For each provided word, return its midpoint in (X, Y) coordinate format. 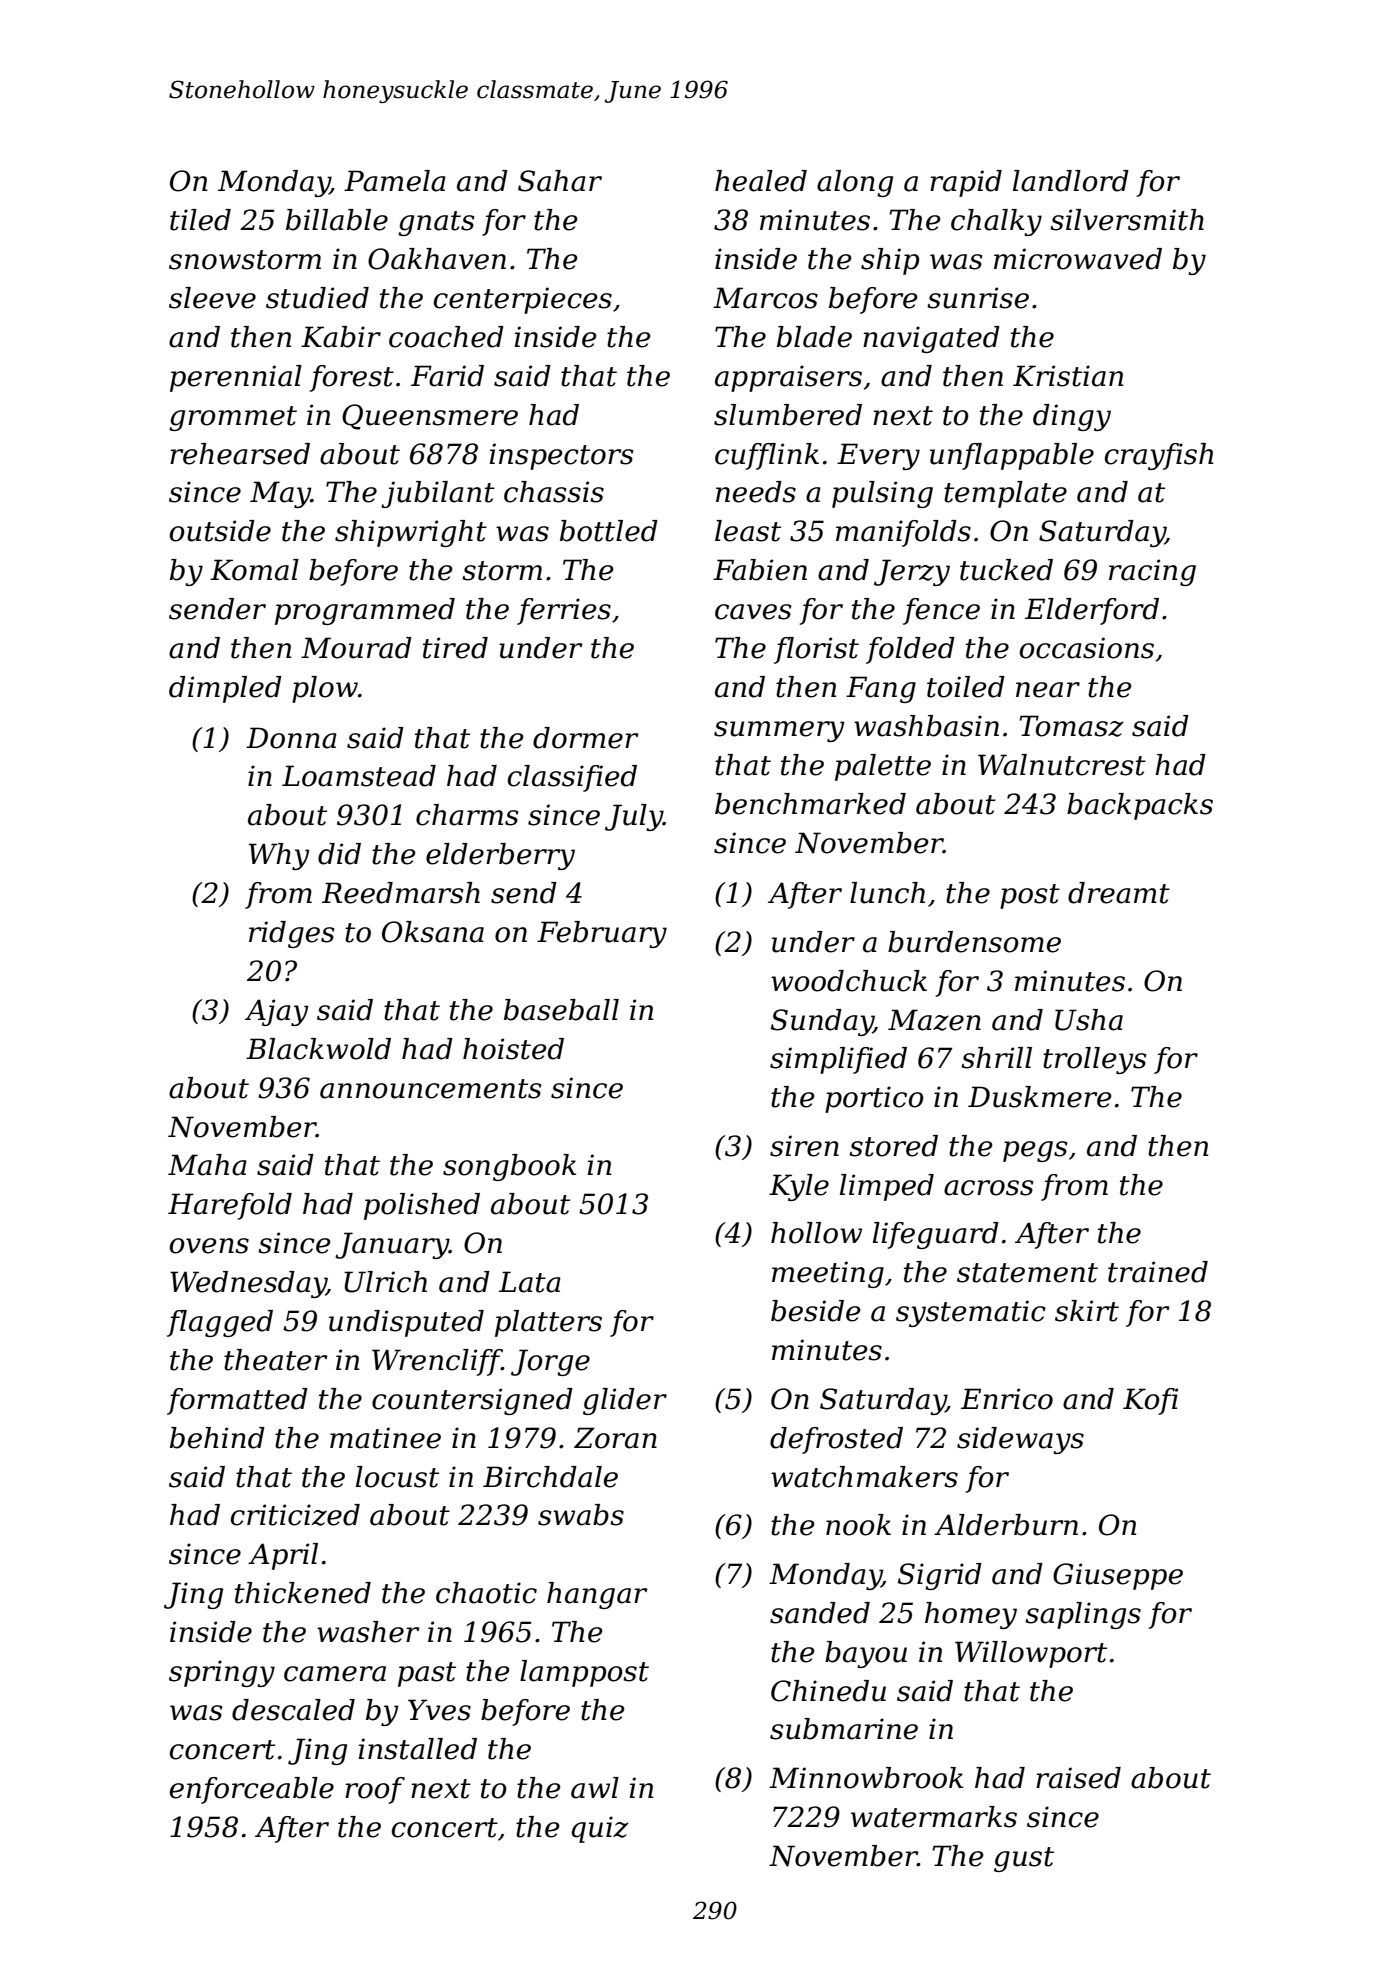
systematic (971, 1313)
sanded (820, 1613)
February (602, 934)
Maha (207, 1165)
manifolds (903, 533)
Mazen (934, 1020)
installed (417, 1749)
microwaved (1078, 259)
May (280, 494)
